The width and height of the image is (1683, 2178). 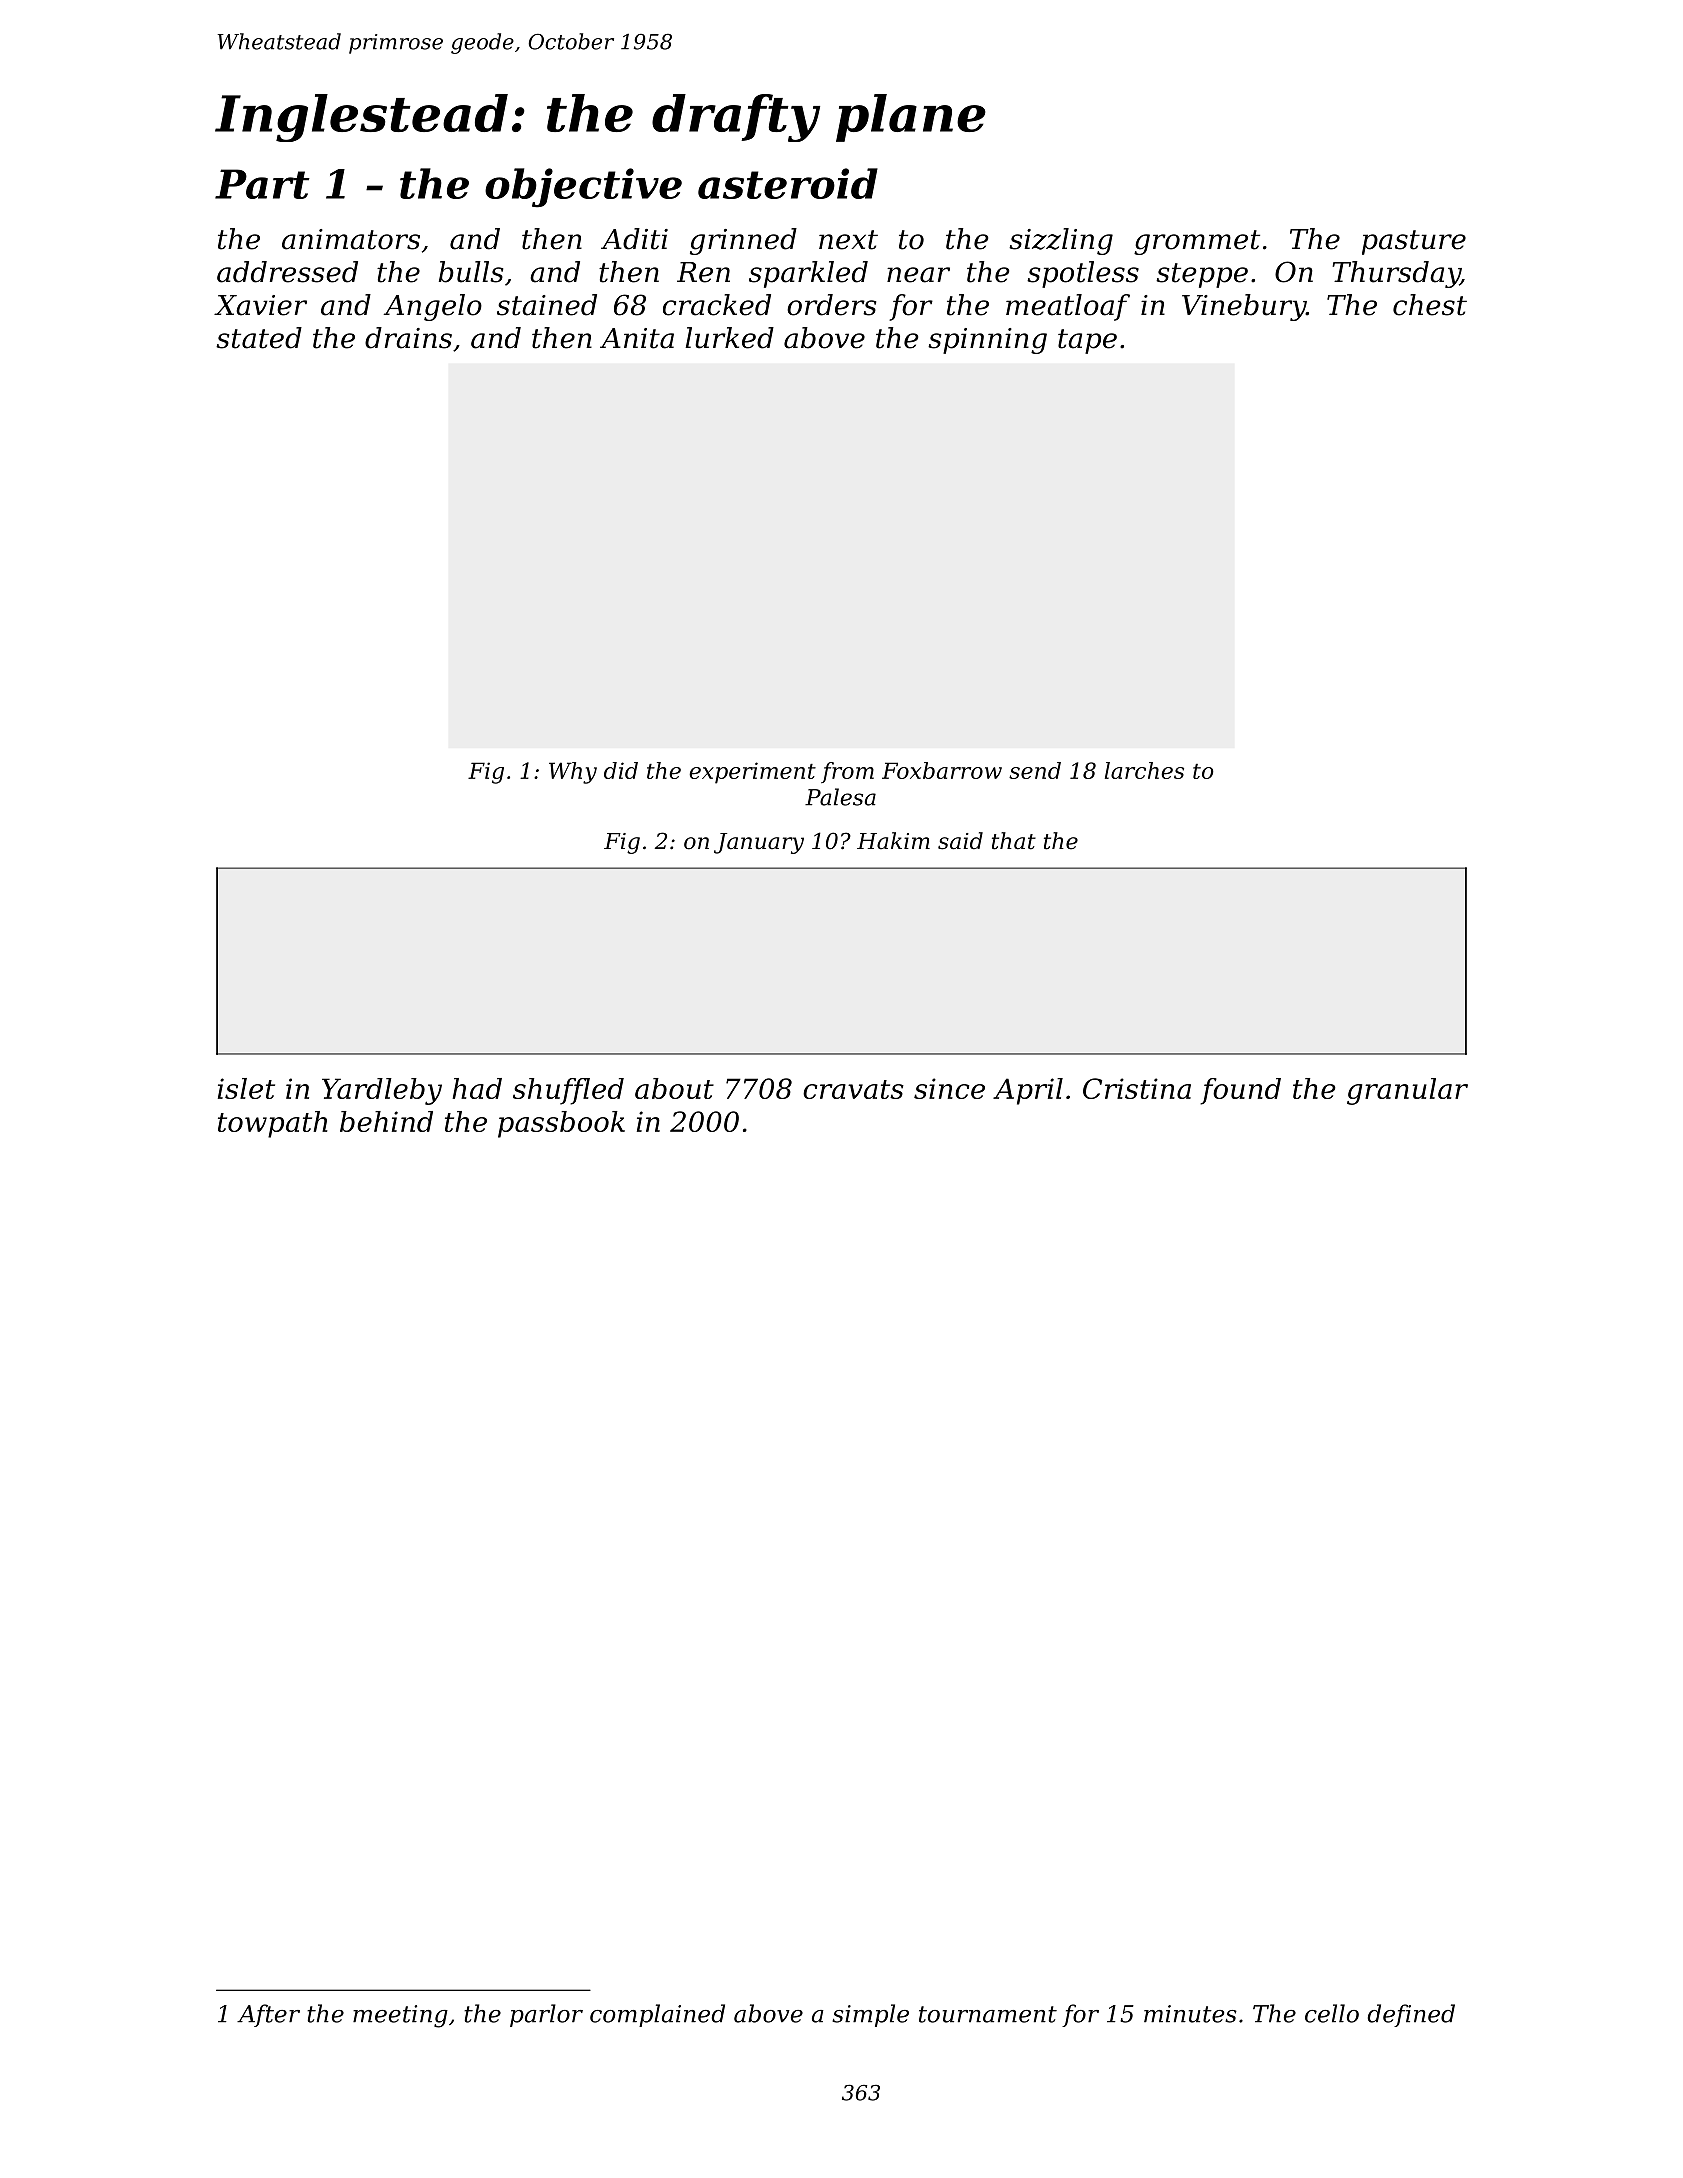 I want to click on pasture, so click(x=1414, y=242).
